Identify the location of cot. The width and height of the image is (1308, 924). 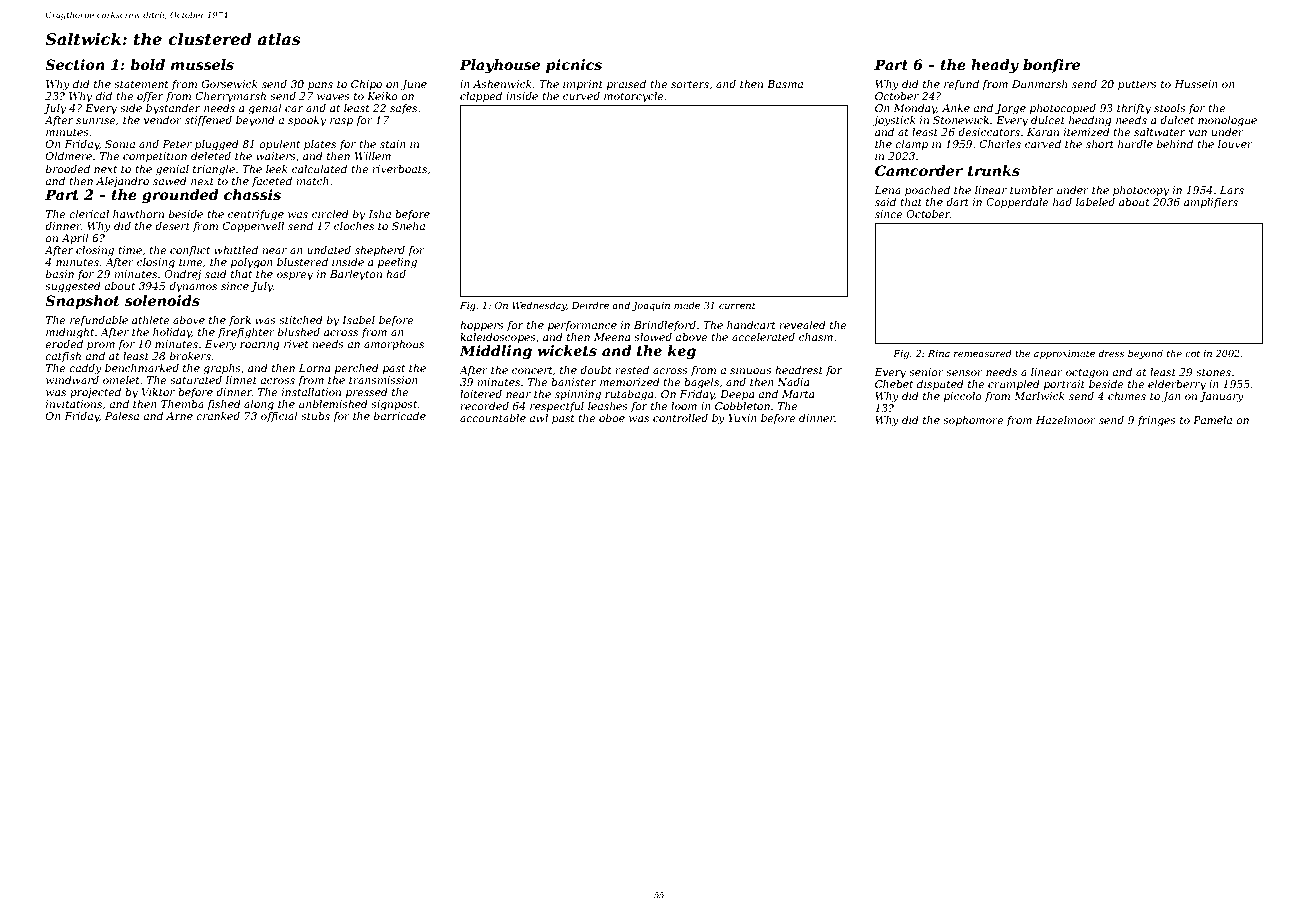
(1192, 353).
